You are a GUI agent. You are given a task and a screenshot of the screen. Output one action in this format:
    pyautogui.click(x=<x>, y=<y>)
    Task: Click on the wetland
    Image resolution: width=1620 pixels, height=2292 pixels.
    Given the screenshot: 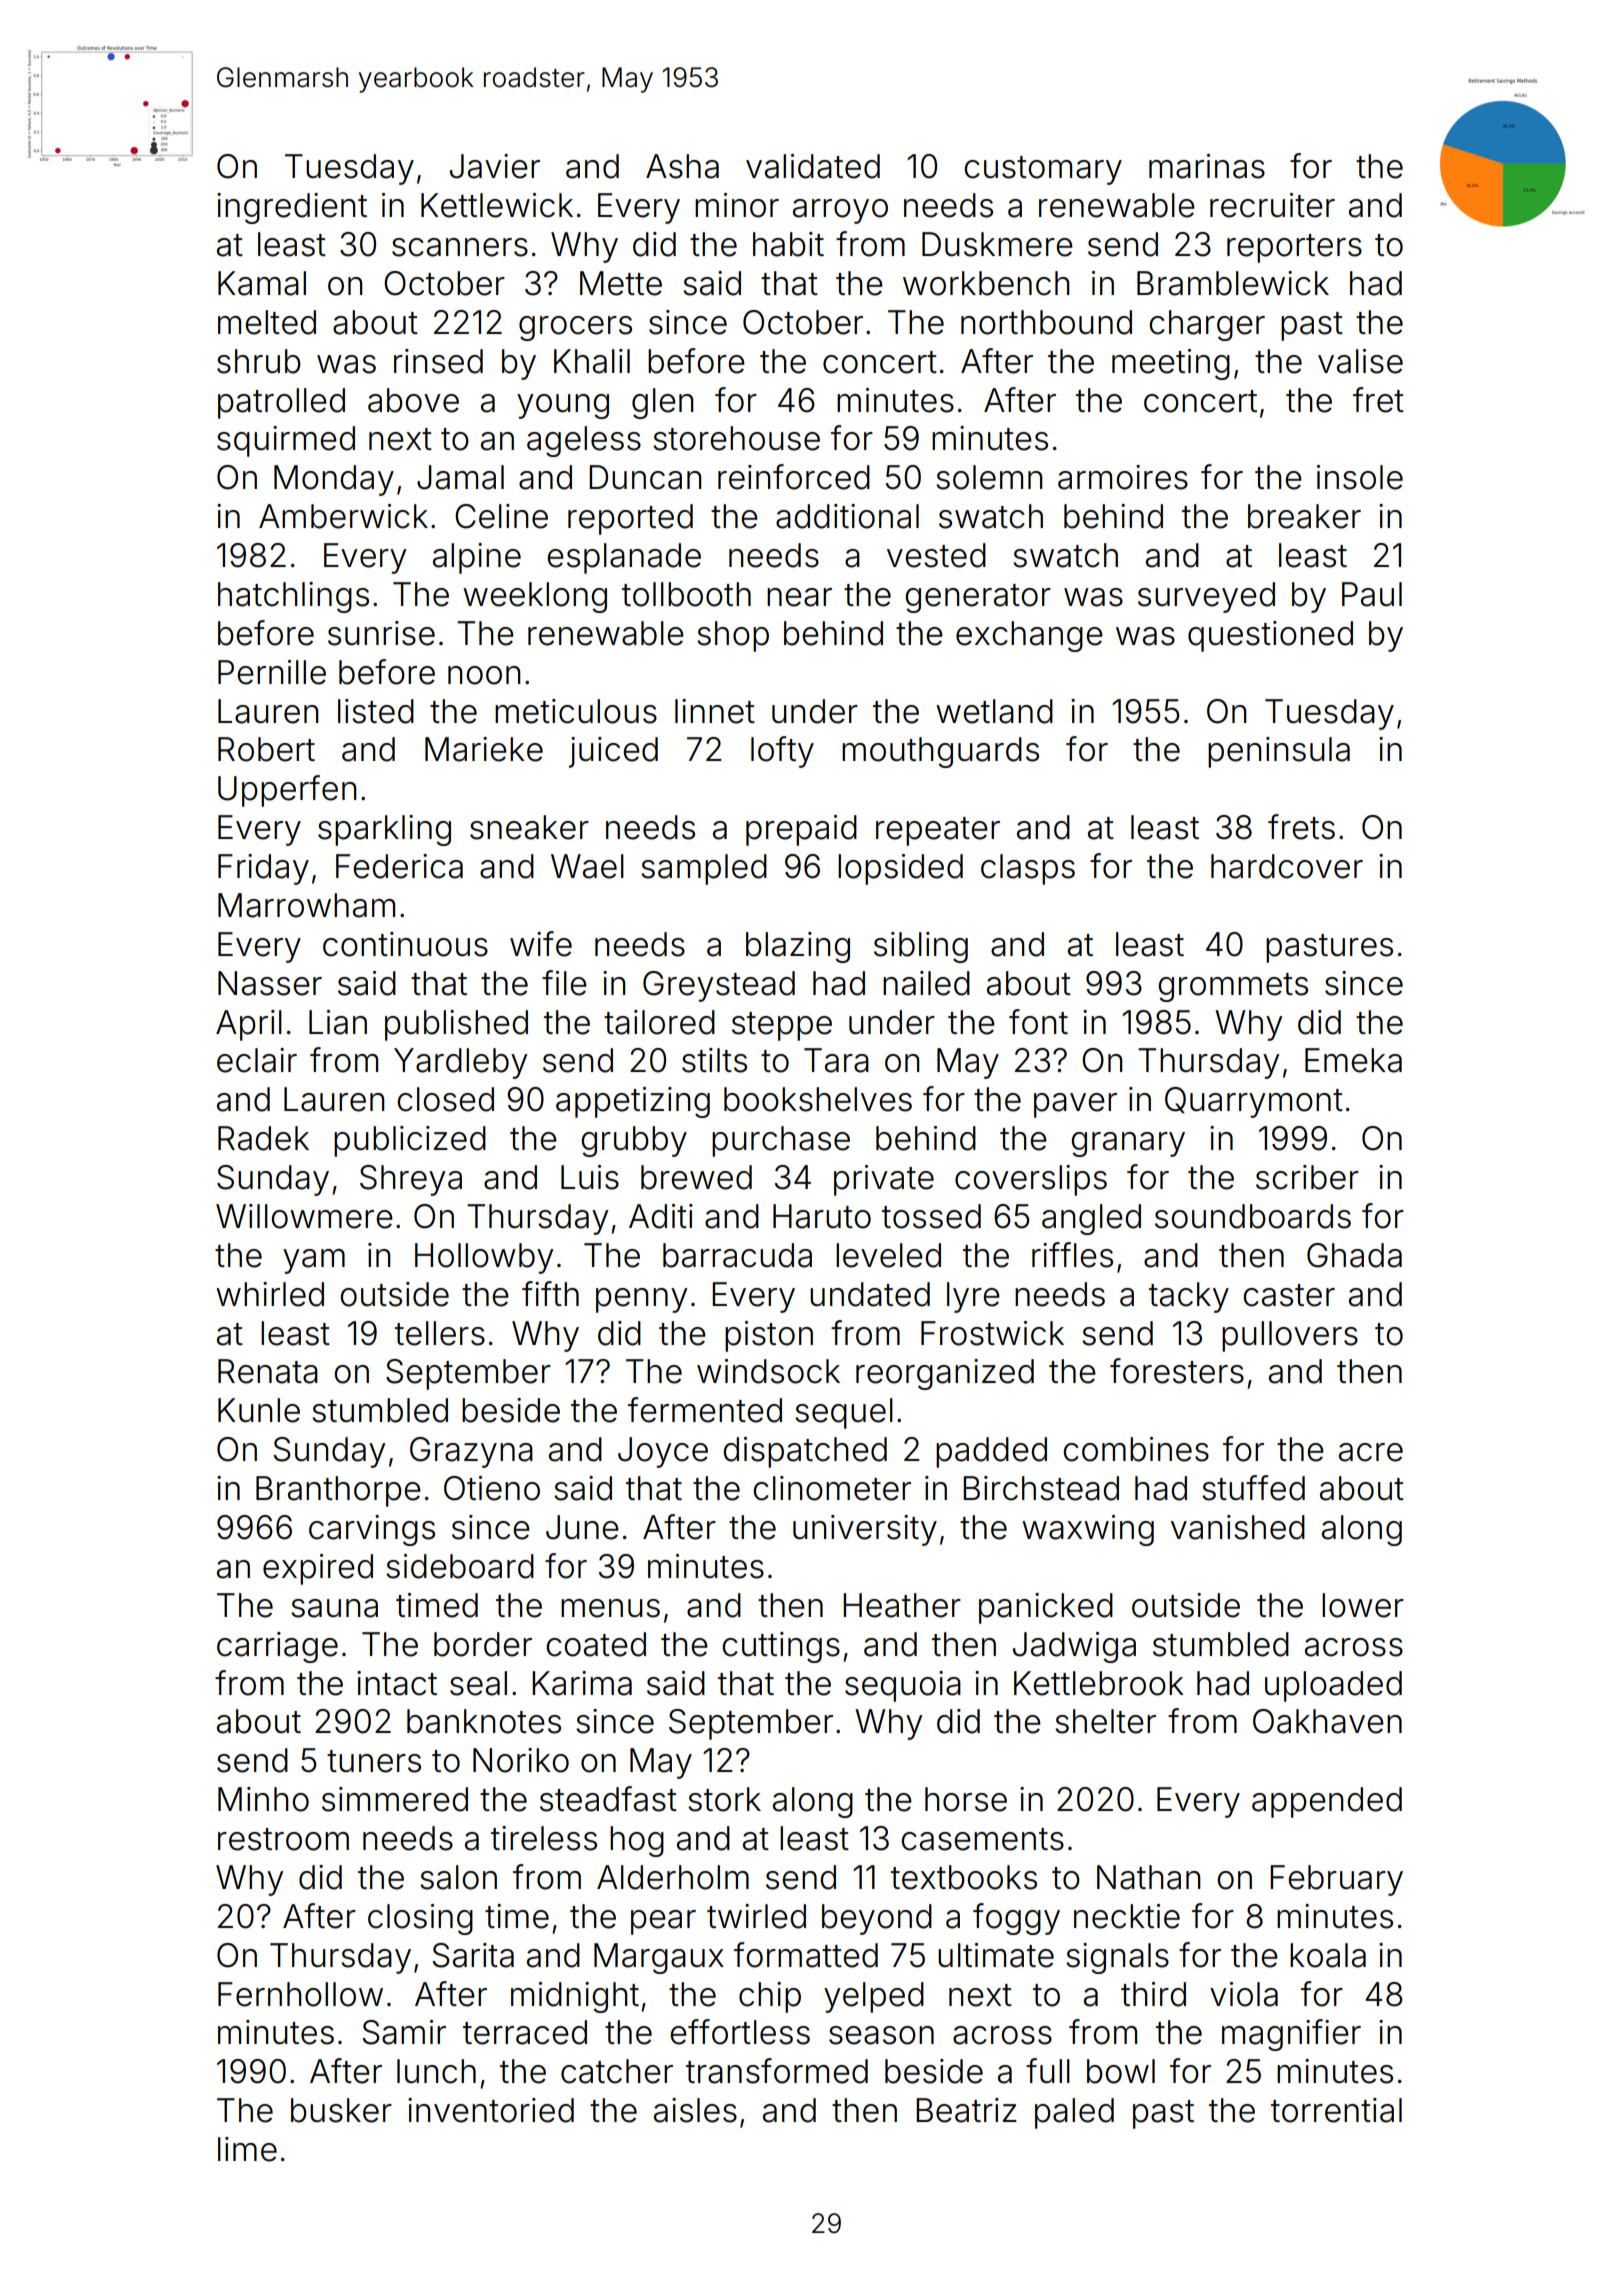 What is the action you would take?
    pyautogui.click(x=994, y=711)
